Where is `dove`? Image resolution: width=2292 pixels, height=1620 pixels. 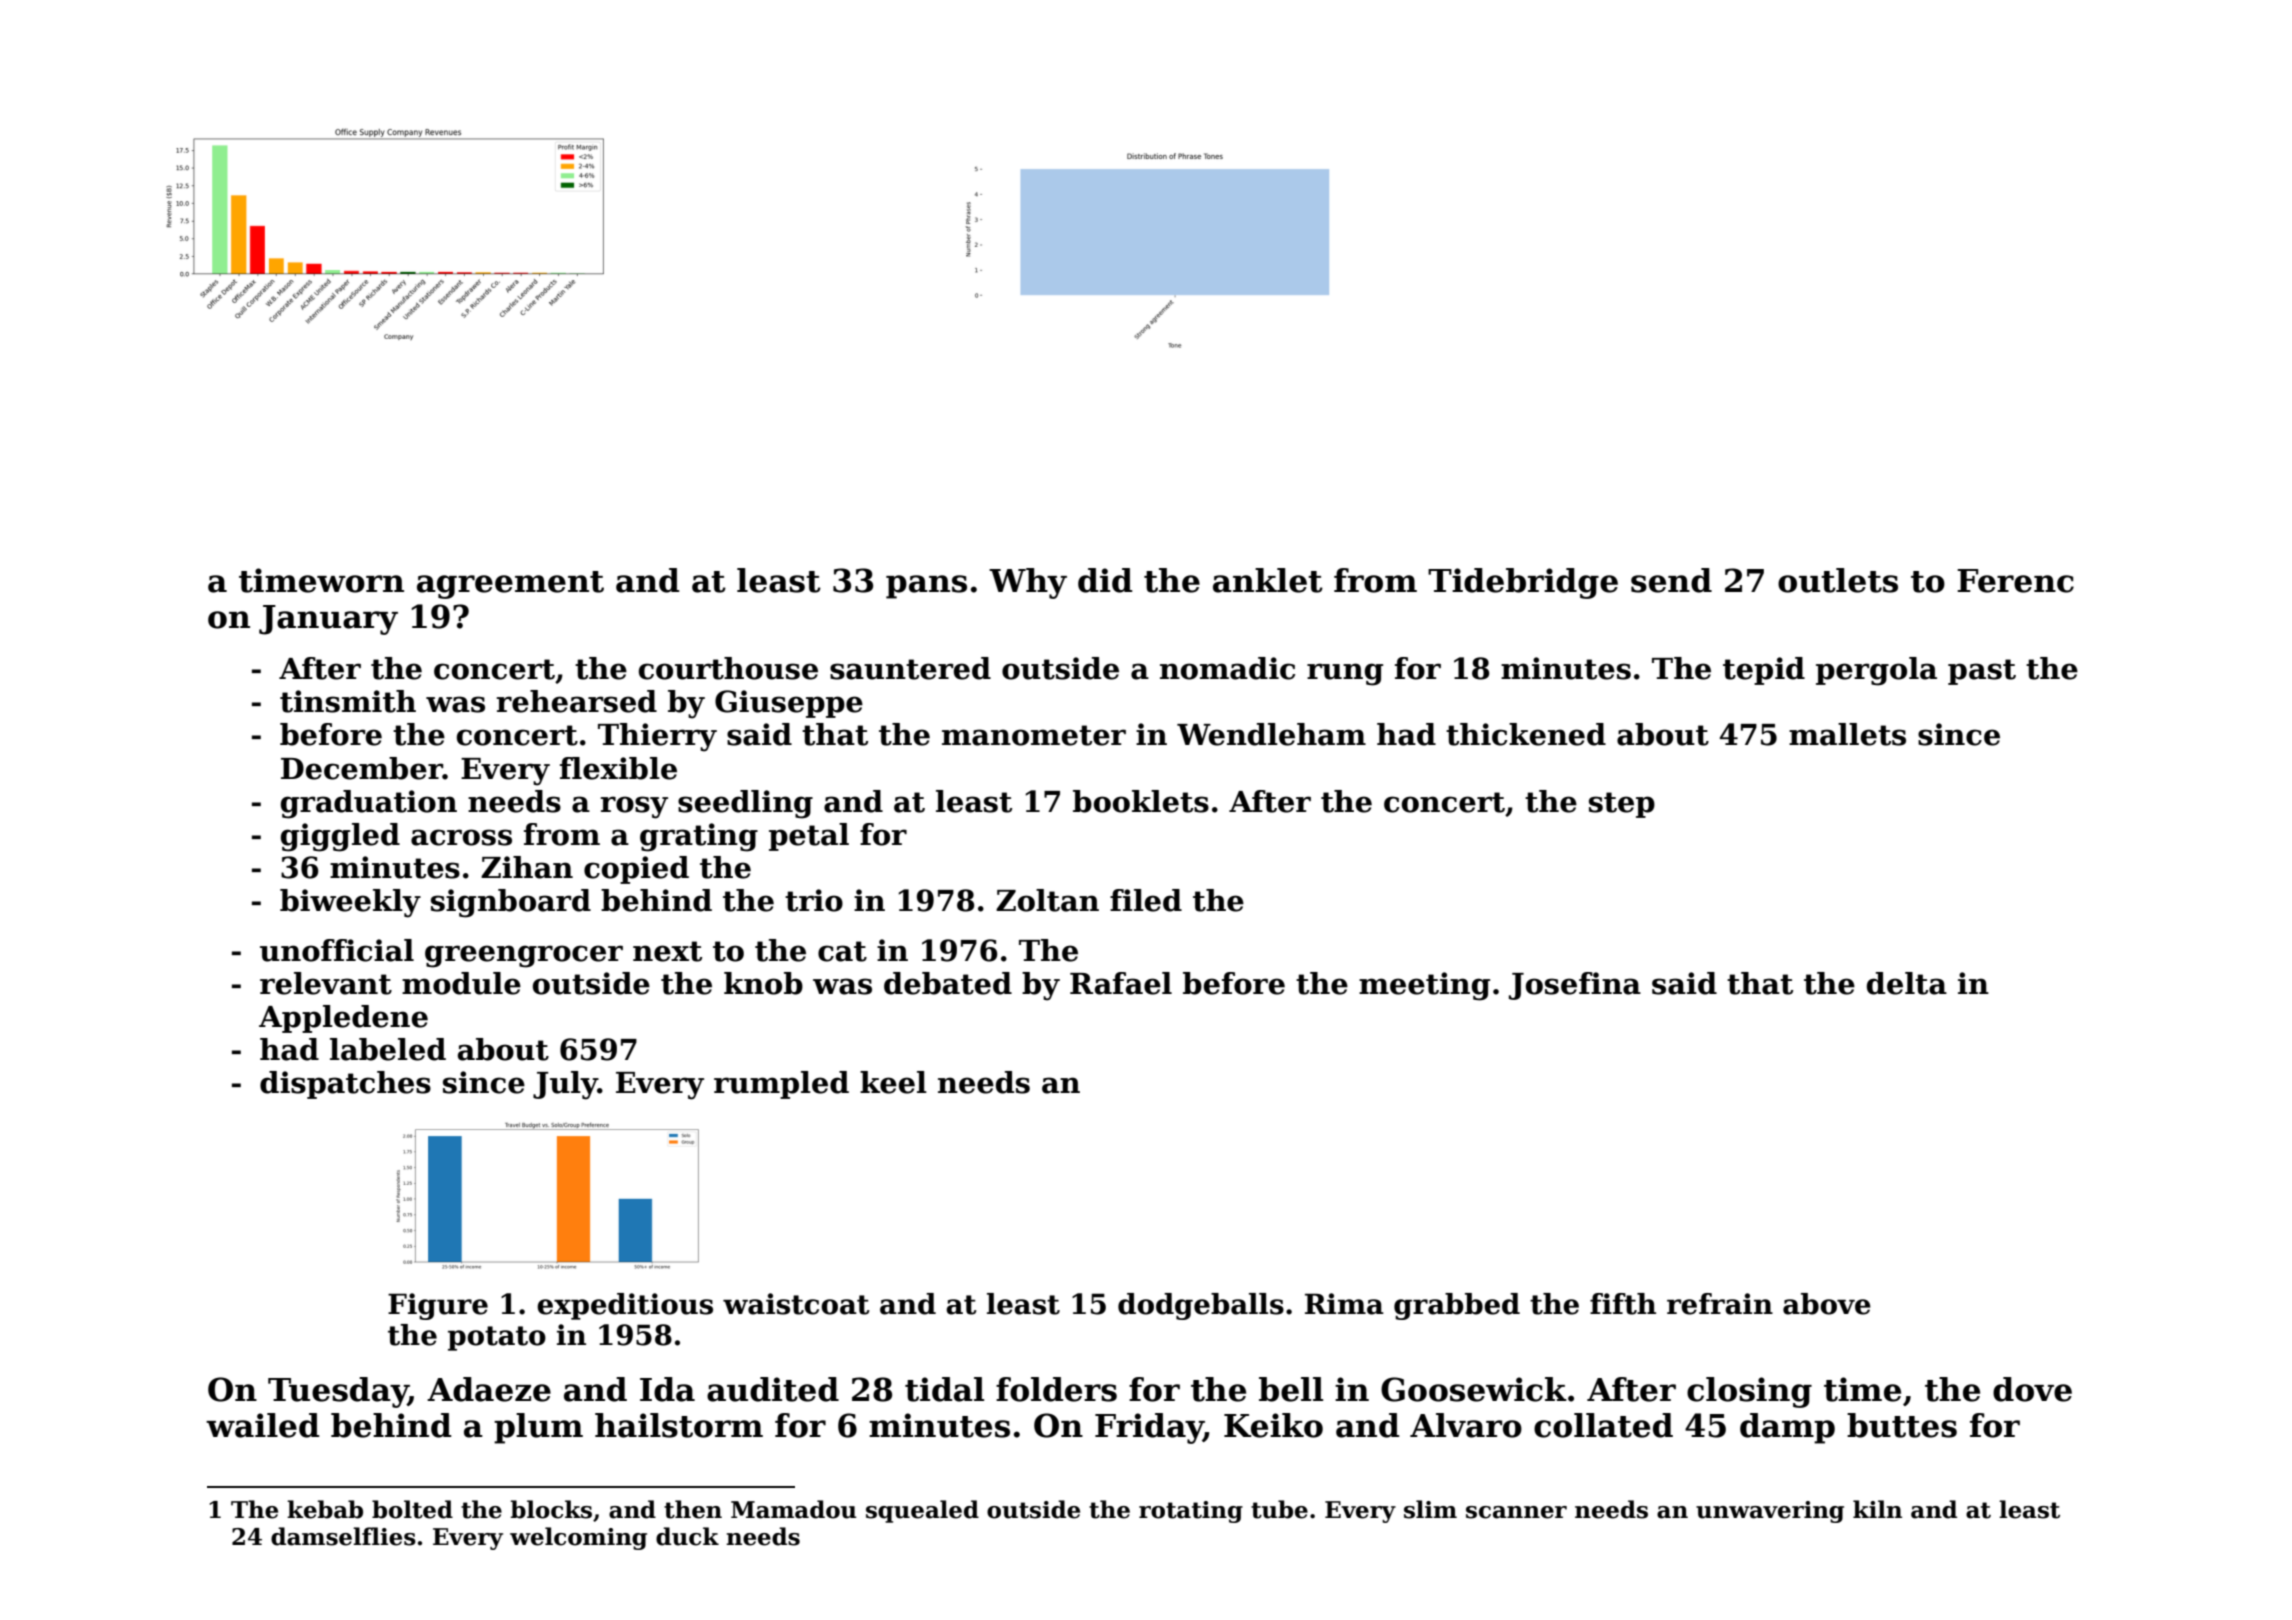 dove is located at coordinates (2032, 1389).
